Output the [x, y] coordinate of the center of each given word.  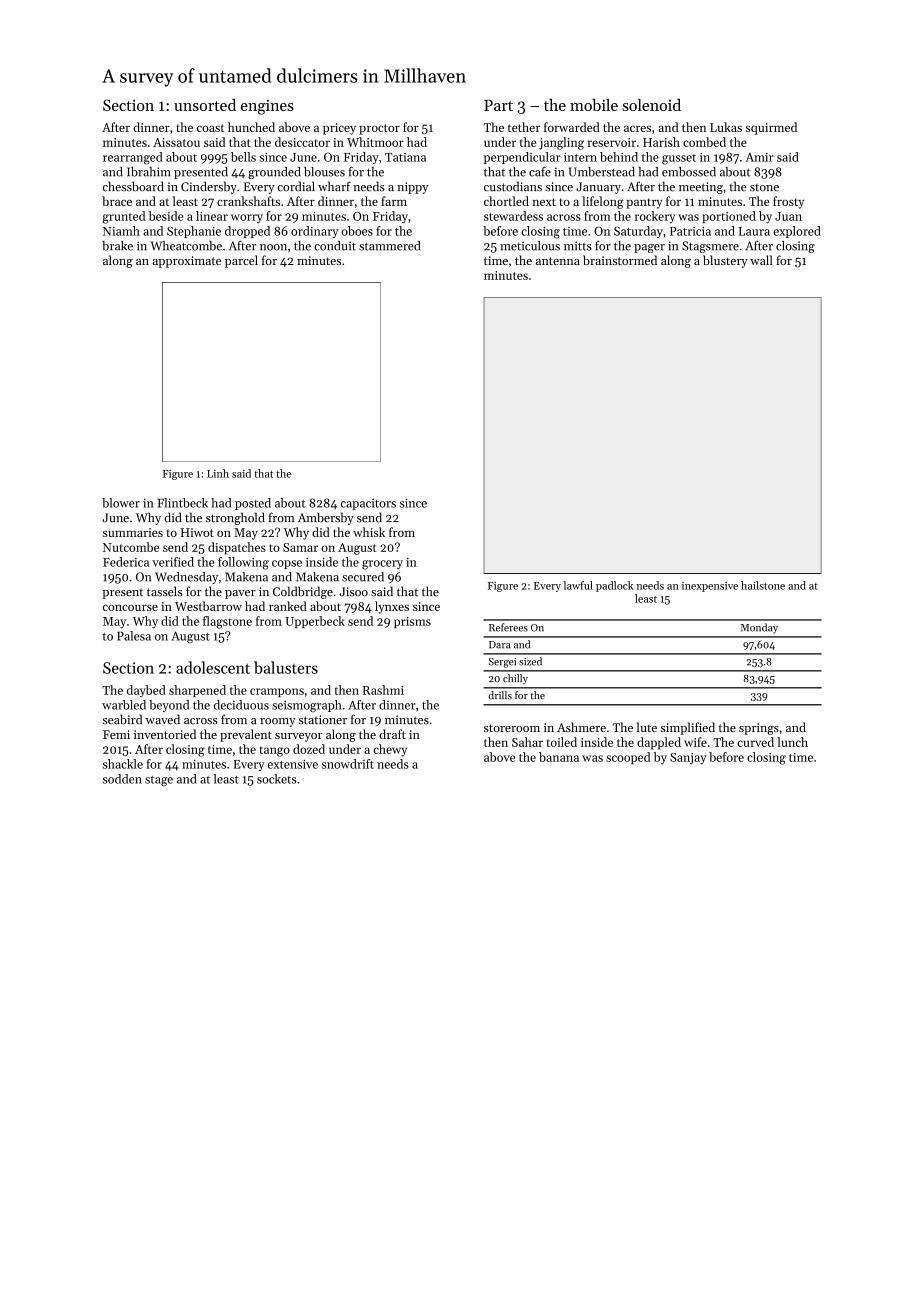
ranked [288, 606]
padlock [614, 586]
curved [755, 742]
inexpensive [710, 587]
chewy [390, 750]
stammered [389, 246]
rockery [655, 217]
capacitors [368, 504]
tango [275, 751]
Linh [218, 473]
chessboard [133, 186]
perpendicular [522, 158]
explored [797, 232]
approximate [186, 262]
